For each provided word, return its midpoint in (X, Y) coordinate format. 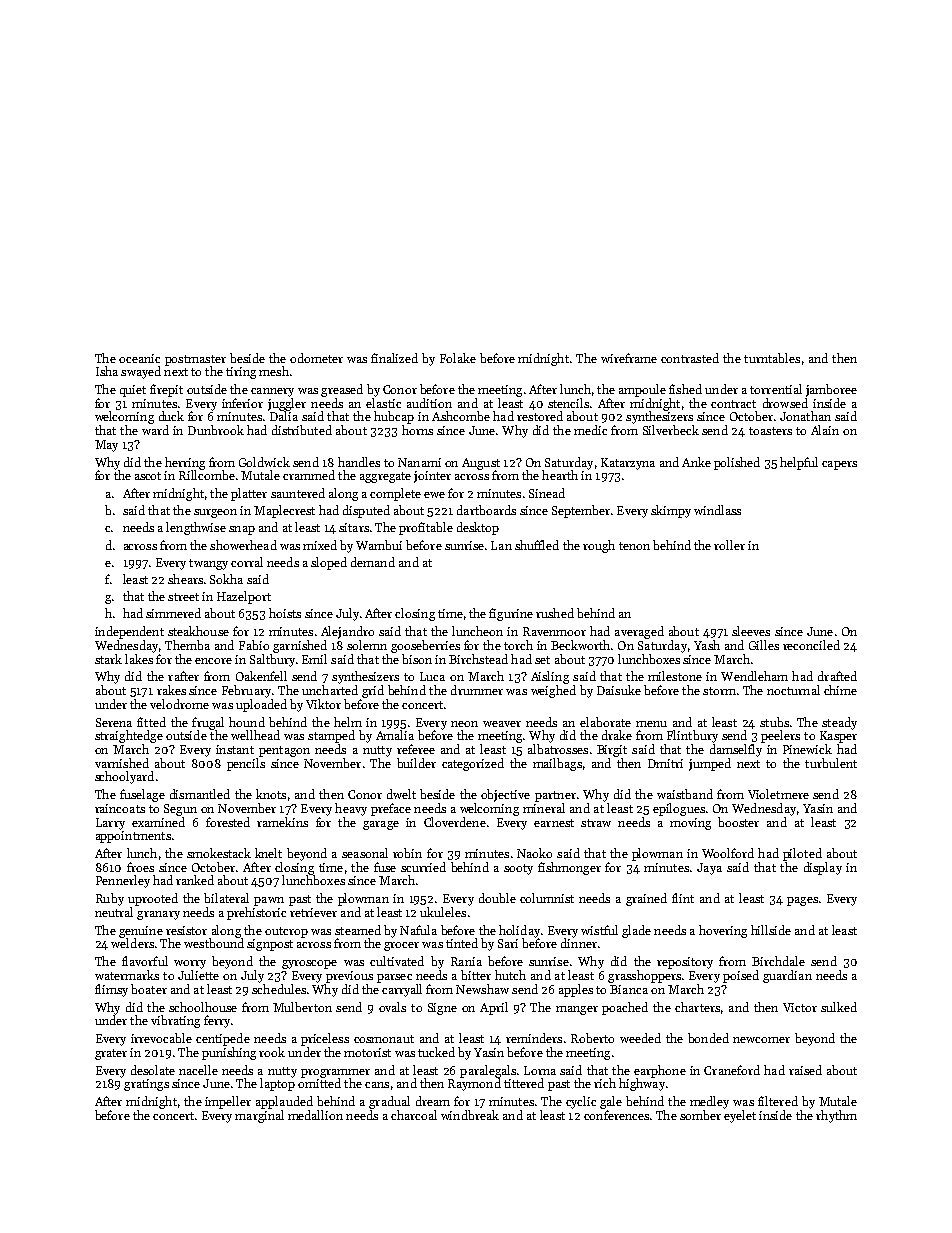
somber (700, 1115)
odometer (316, 358)
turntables (772, 358)
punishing (229, 1053)
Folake (458, 358)
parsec (394, 978)
